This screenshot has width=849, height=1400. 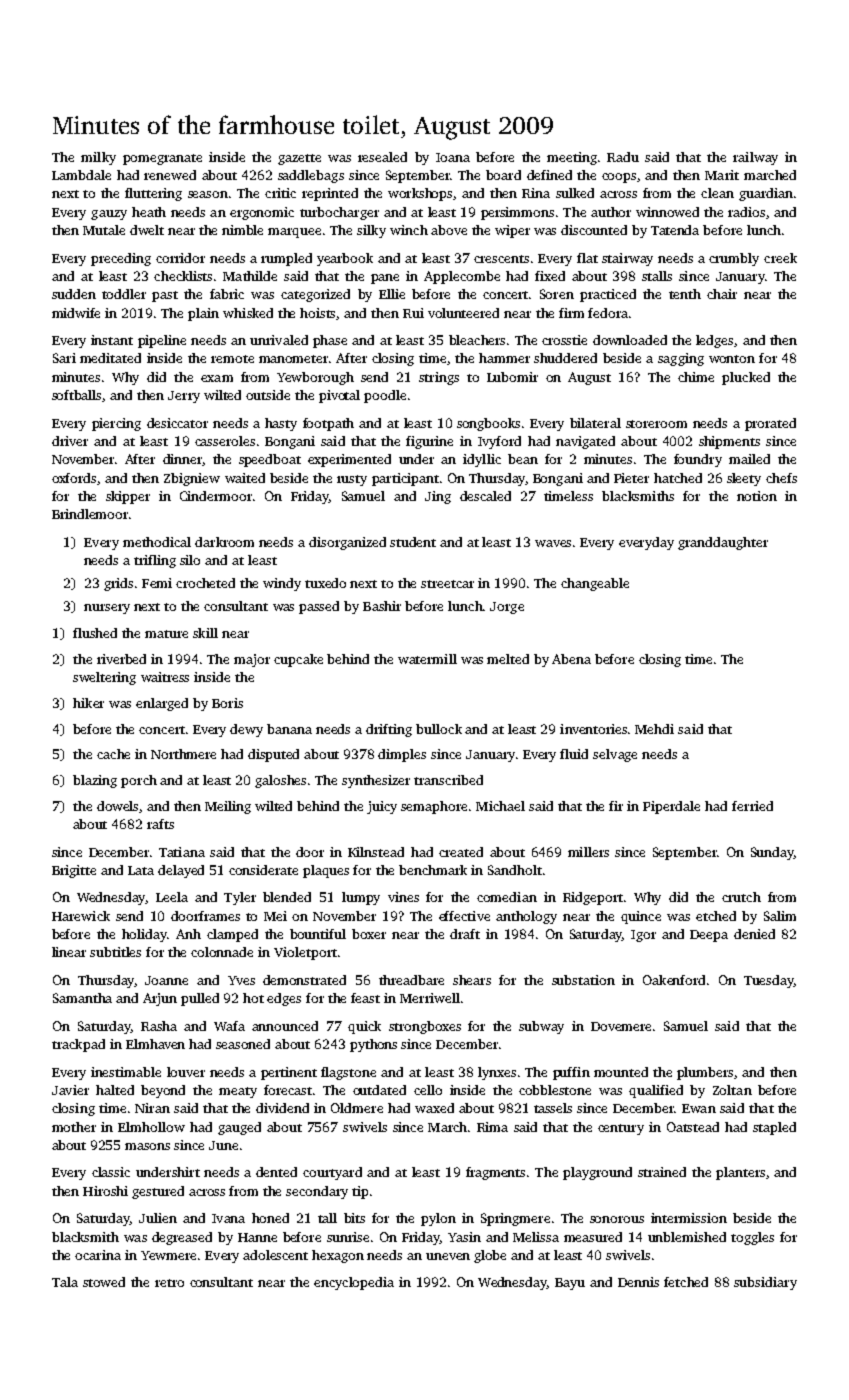 What do you see at coordinates (162, 159) in the screenshot?
I see `pomegranate` at bounding box center [162, 159].
